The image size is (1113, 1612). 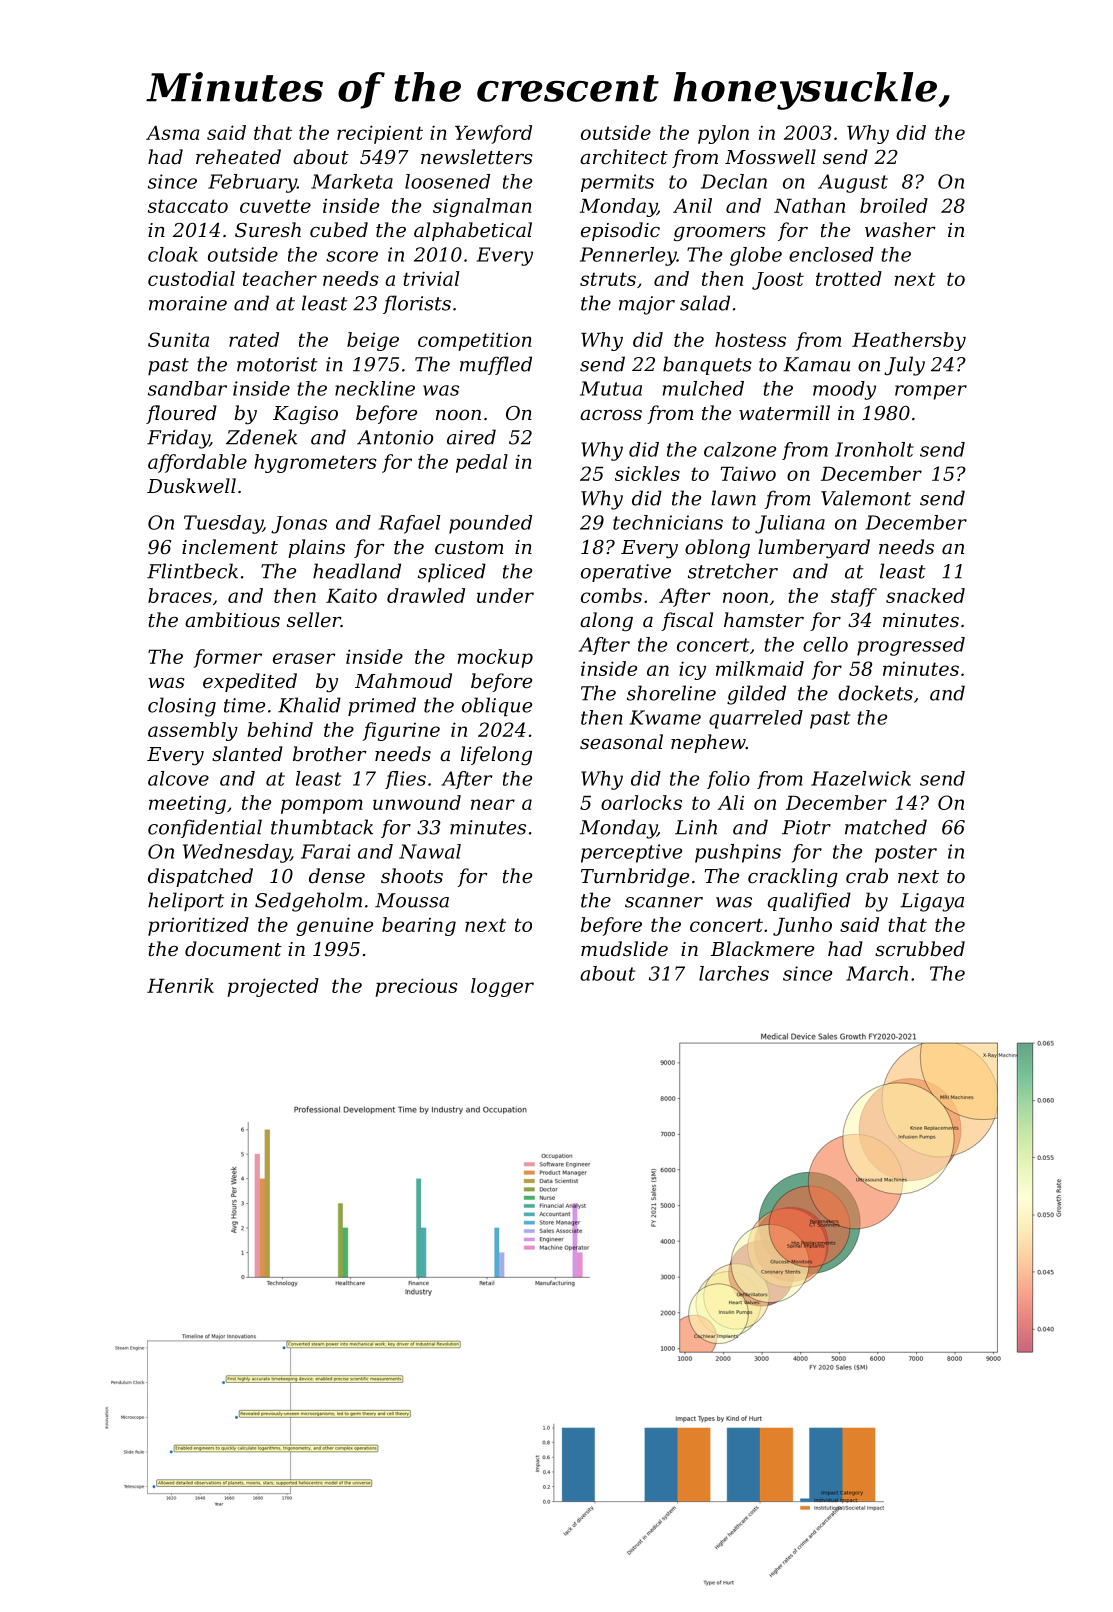 What do you see at coordinates (874, 449) in the screenshot?
I see `Ironholt` at bounding box center [874, 449].
